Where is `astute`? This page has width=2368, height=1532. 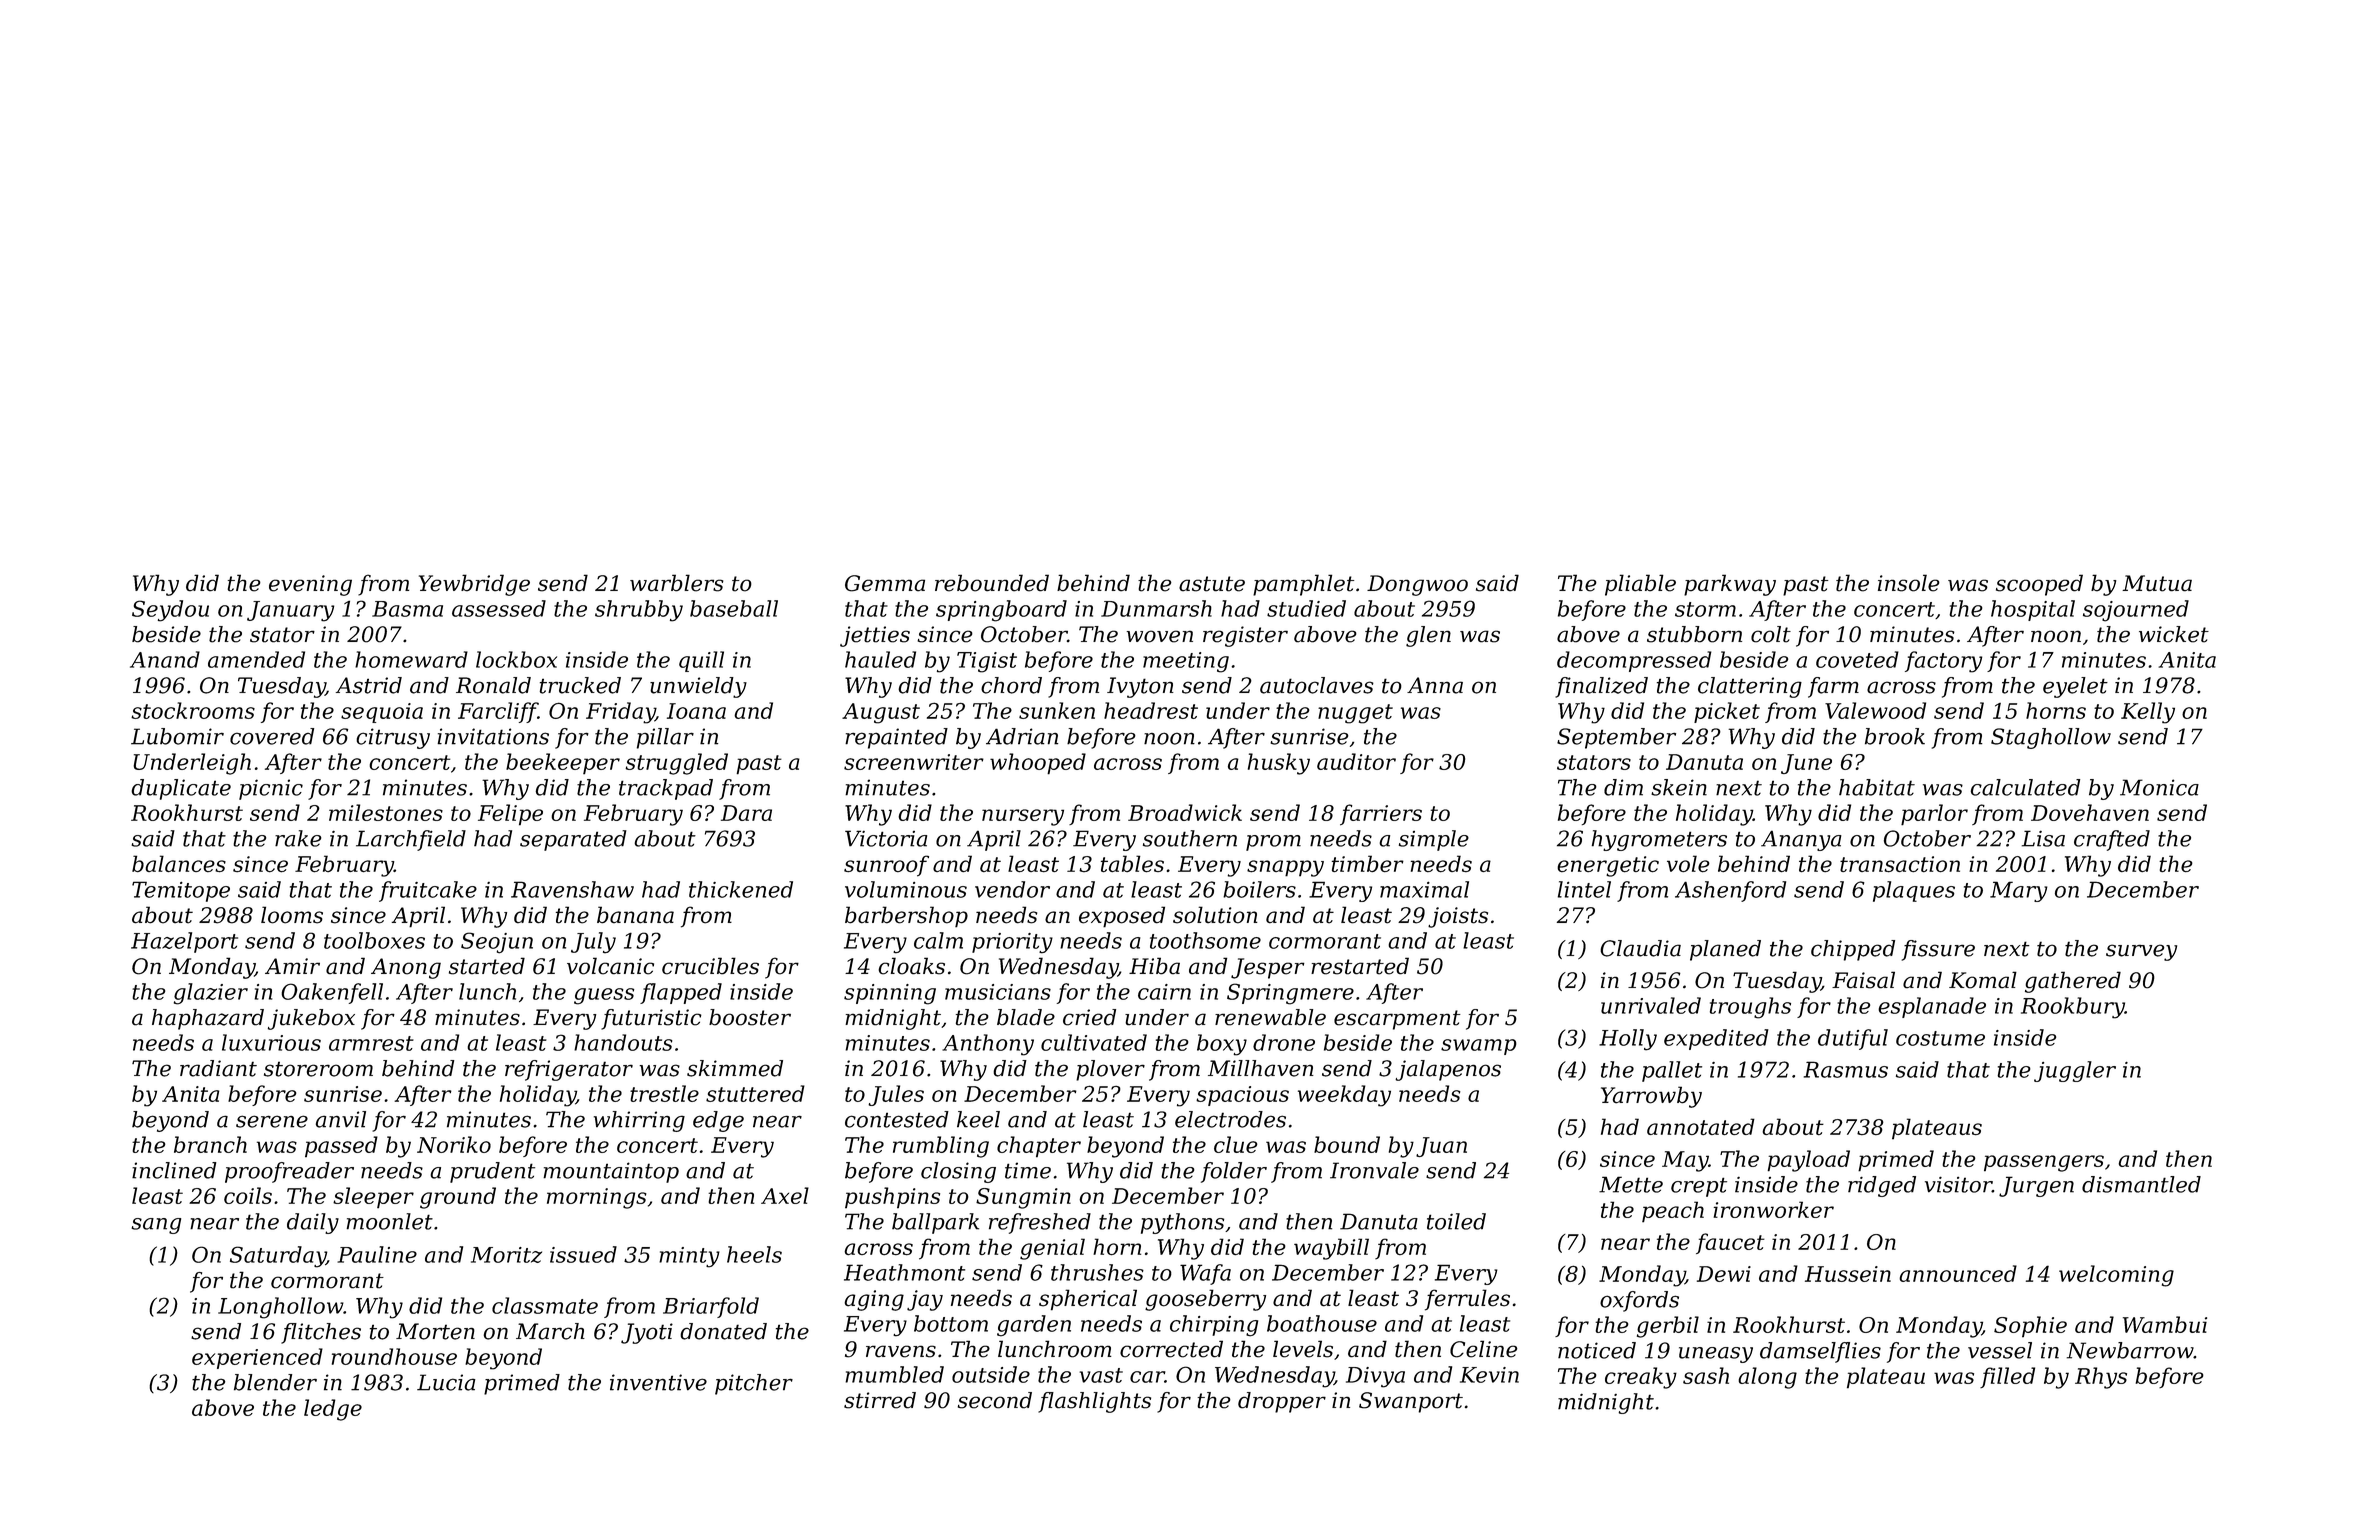 astute is located at coordinates (1212, 584).
